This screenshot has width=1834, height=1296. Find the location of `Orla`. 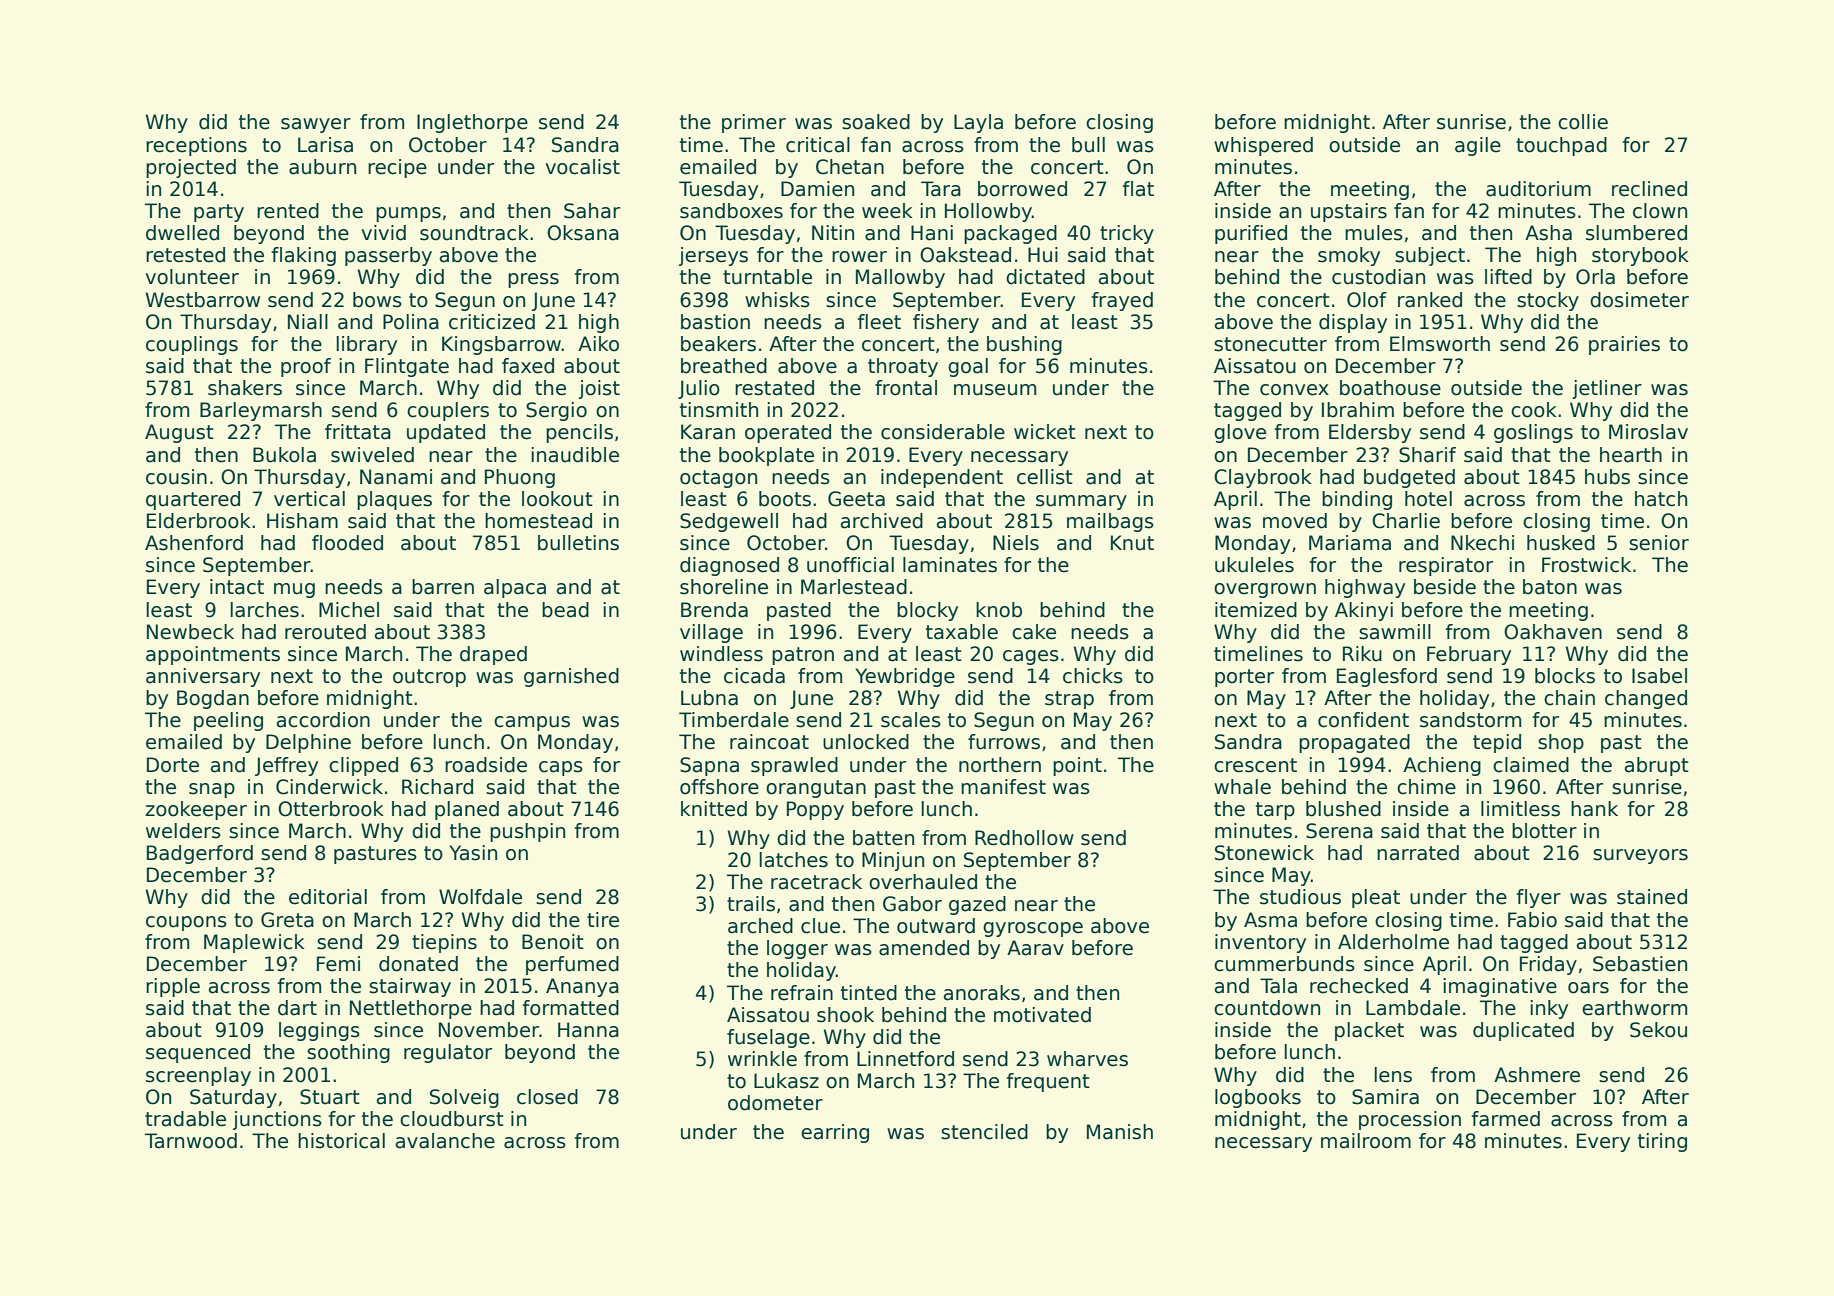

Orla is located at coordinates (1595, 277).
